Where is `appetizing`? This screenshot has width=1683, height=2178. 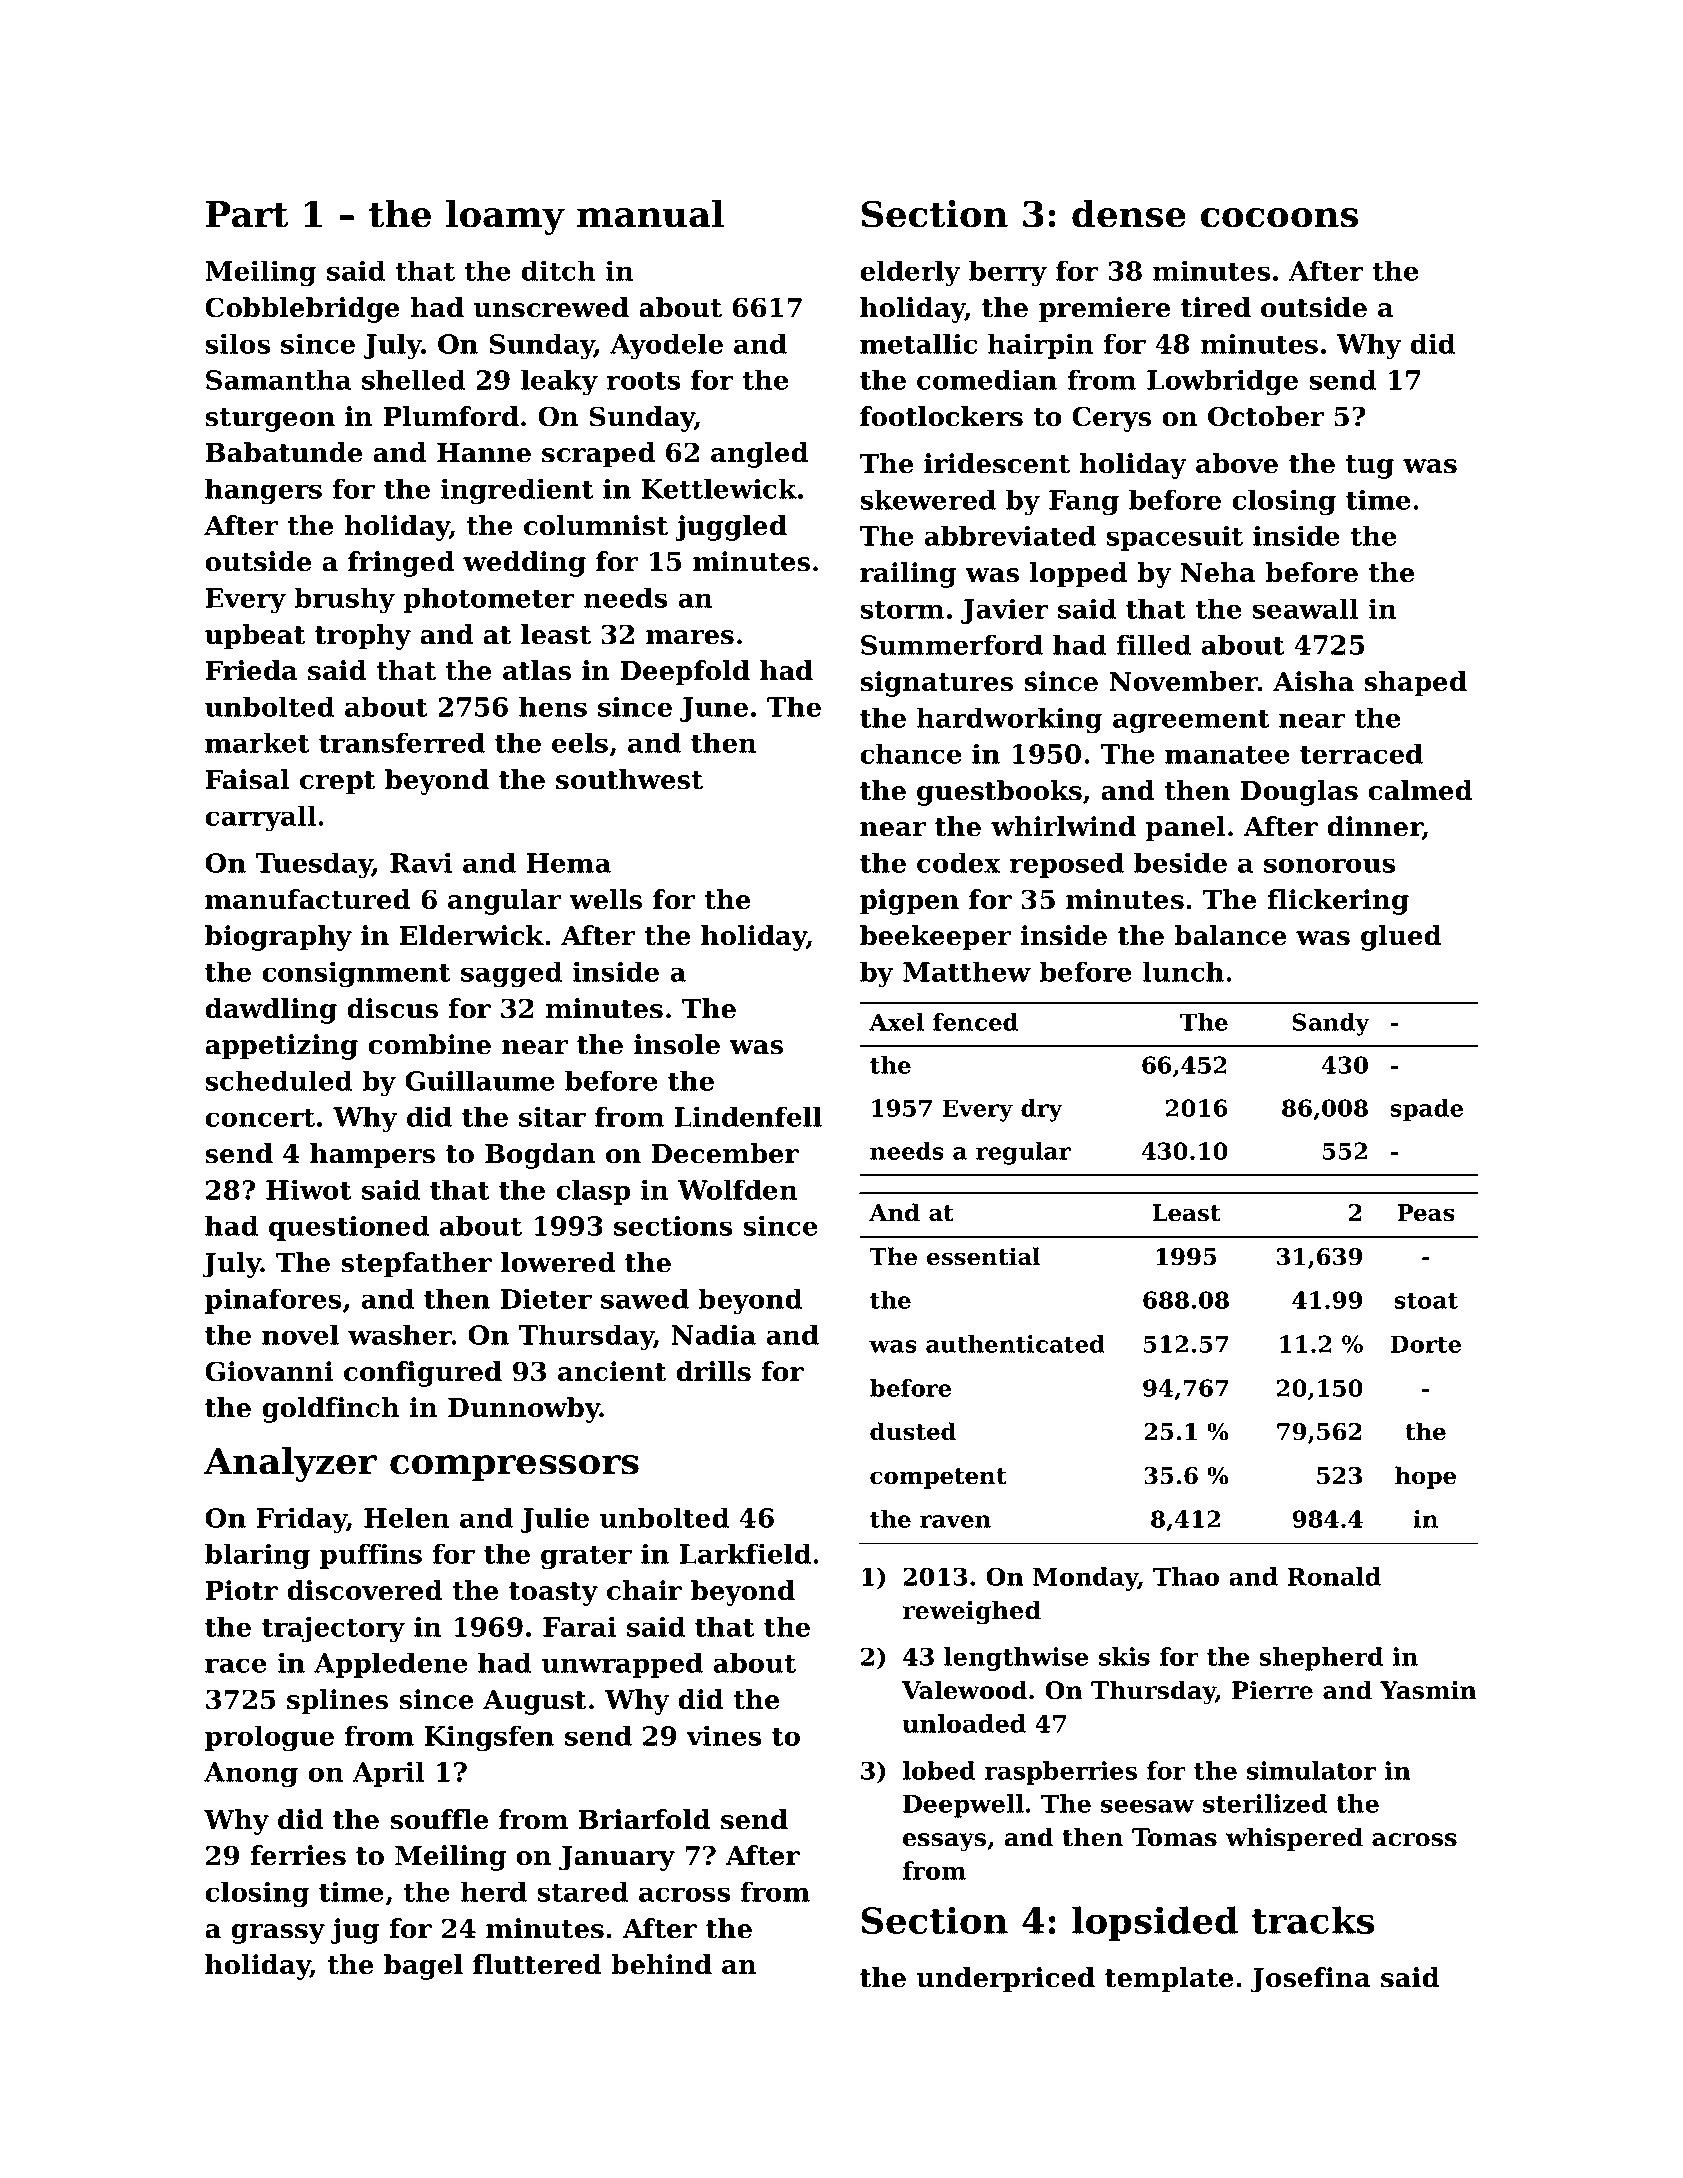 appetizing is located at coordinates (281, 1047).
